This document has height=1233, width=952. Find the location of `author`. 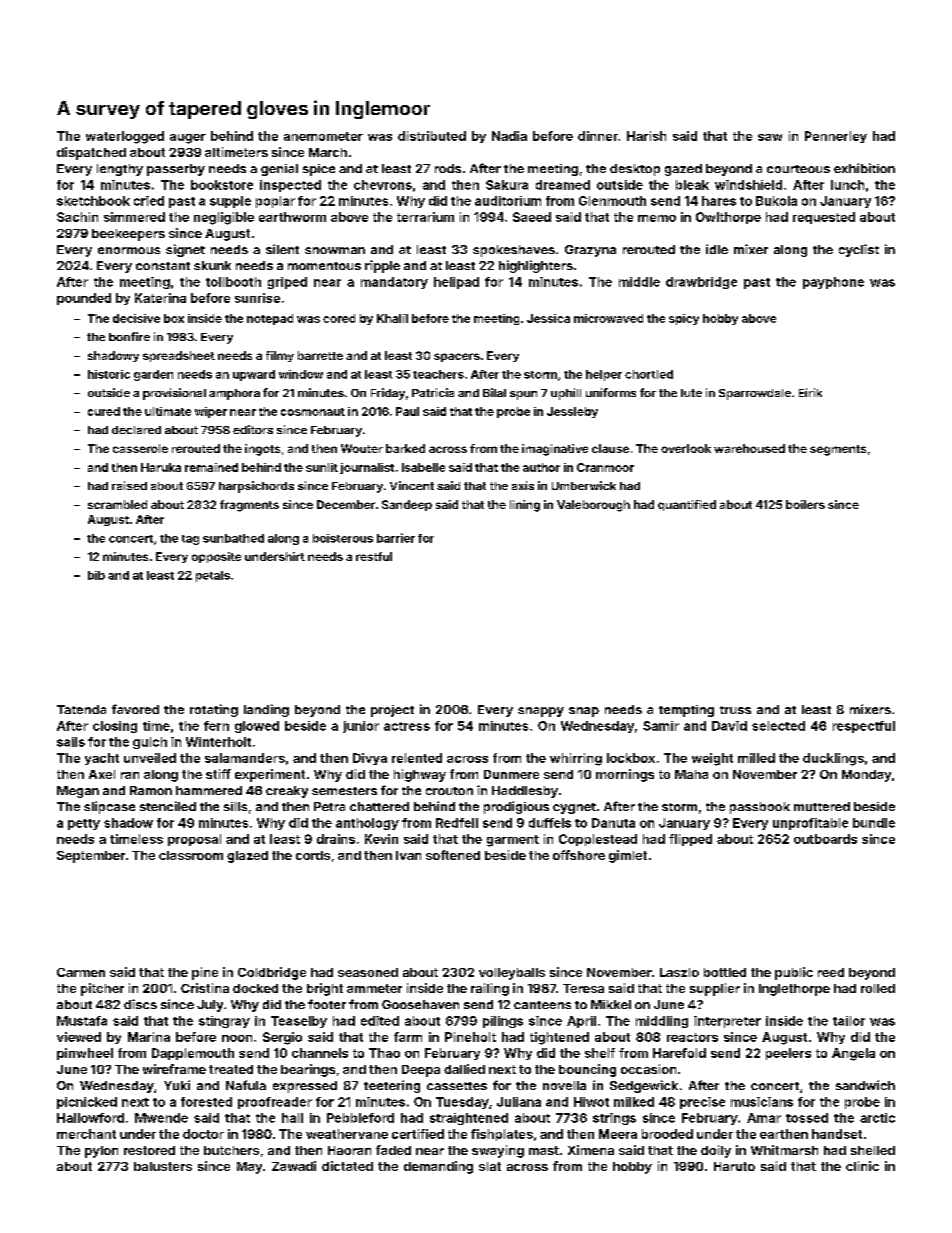

author is located at coordinates (541, 467).
